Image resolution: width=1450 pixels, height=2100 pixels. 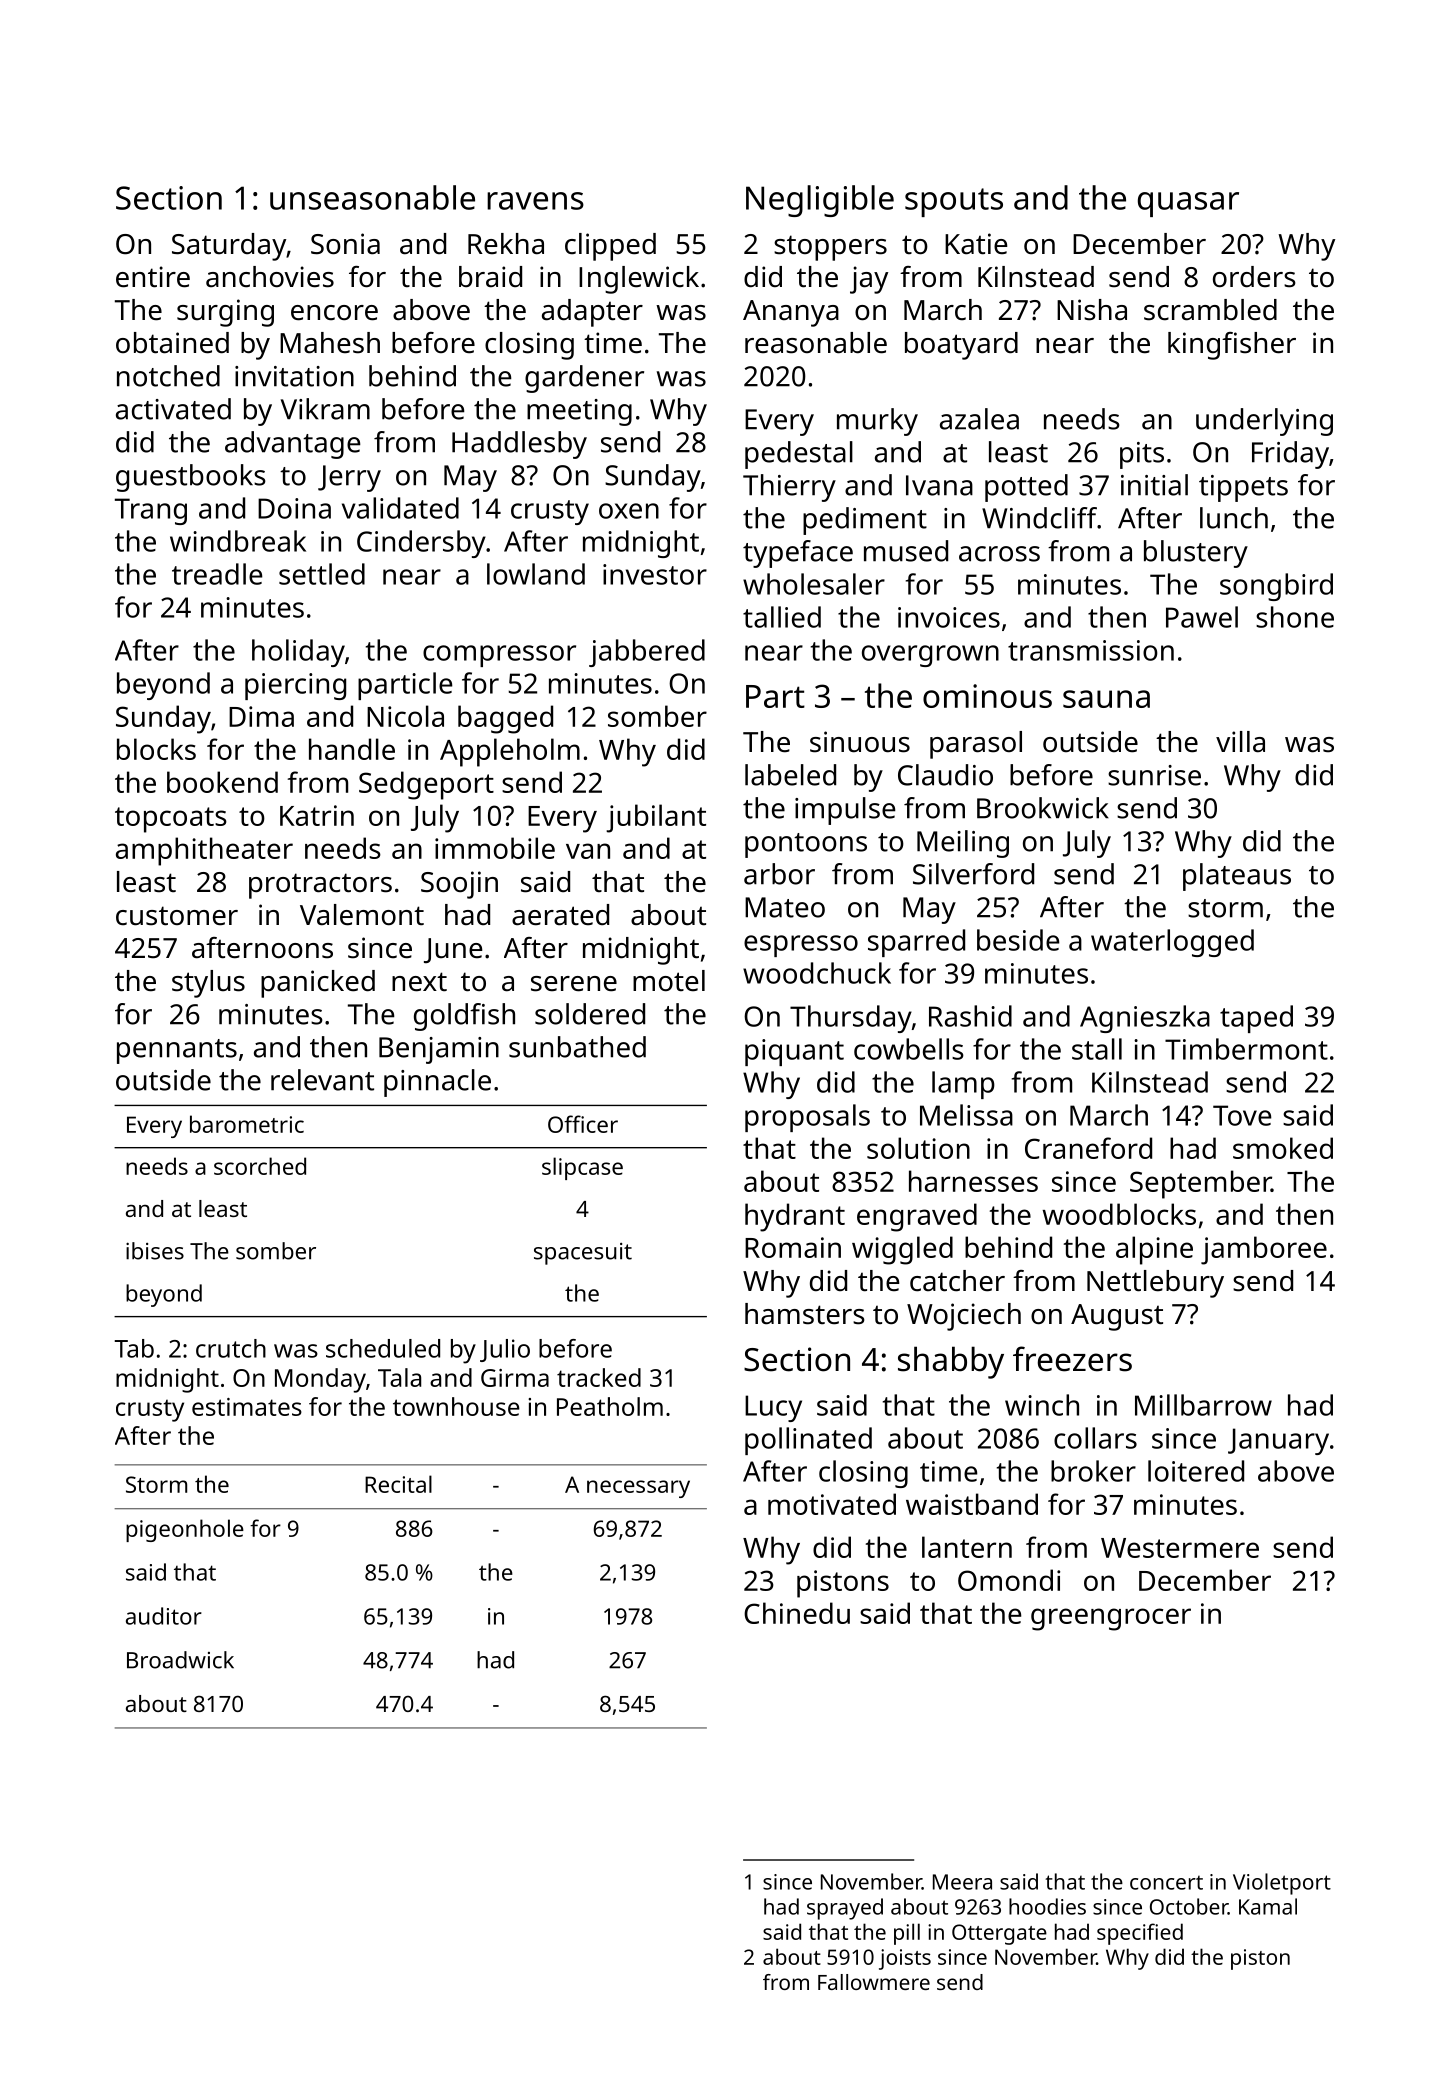 What do you see at coordinates (583, 1124) in the page?
I see `Officer` at bounding box center [583, 1124].
